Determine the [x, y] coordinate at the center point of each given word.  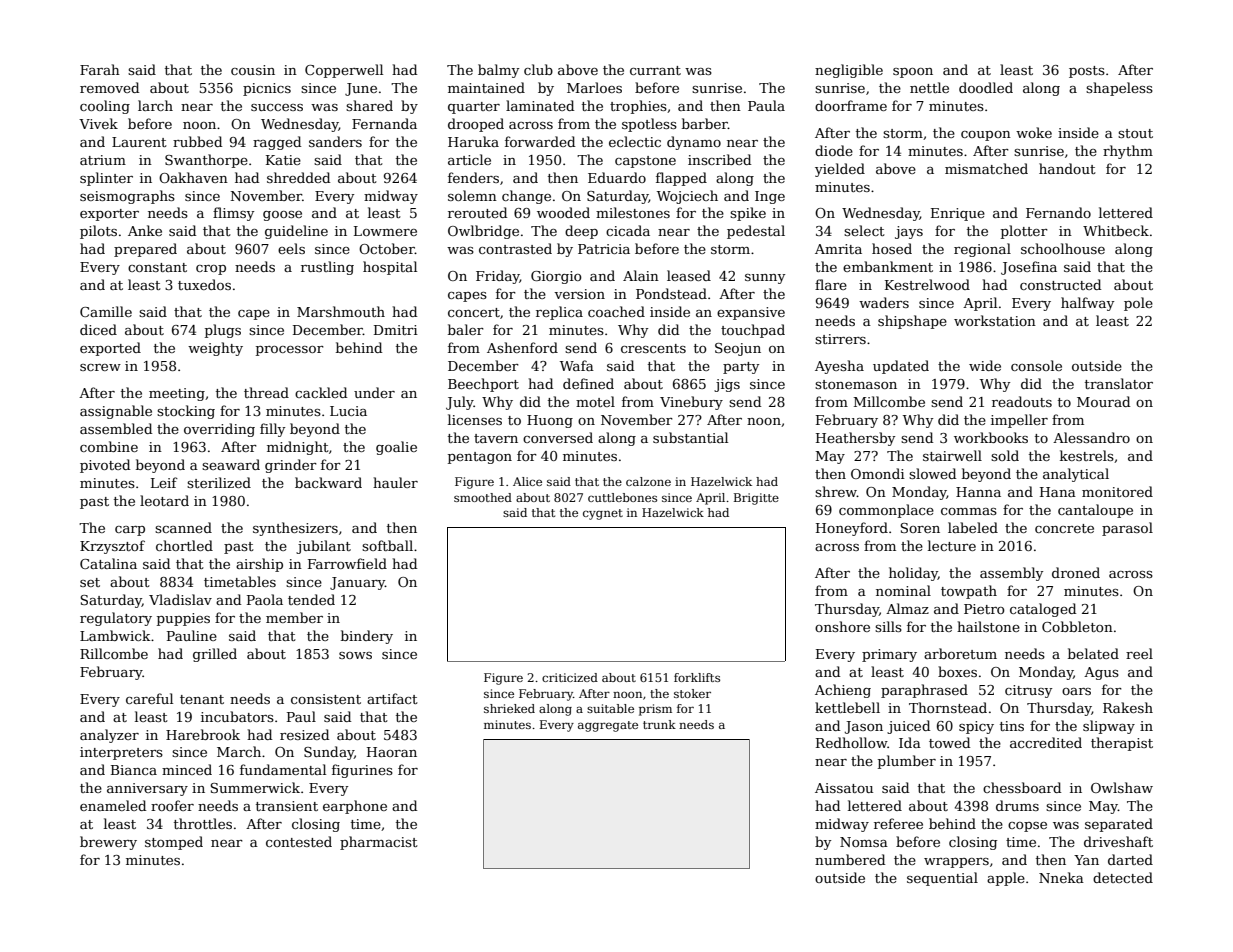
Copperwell [344, 71]
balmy [498, 71]
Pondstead [671, 293]
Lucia [348, 411]
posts [1087, 72]
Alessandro [1091, 437]
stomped [174, 843]
